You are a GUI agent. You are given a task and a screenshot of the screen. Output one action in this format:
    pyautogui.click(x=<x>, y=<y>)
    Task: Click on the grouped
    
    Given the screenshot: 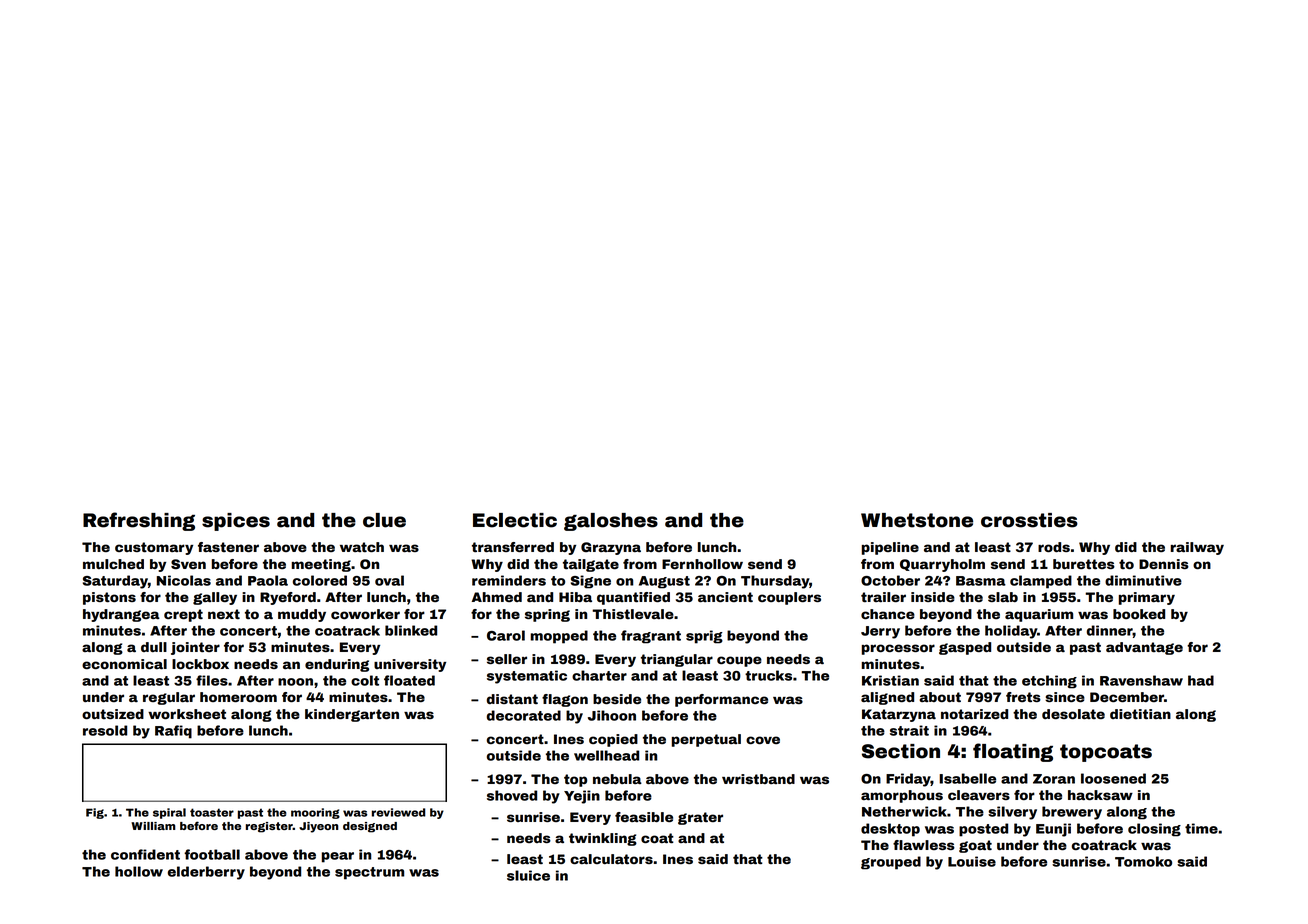 What is the action you would take?
    pyautogui.click(x=891, y=863)
